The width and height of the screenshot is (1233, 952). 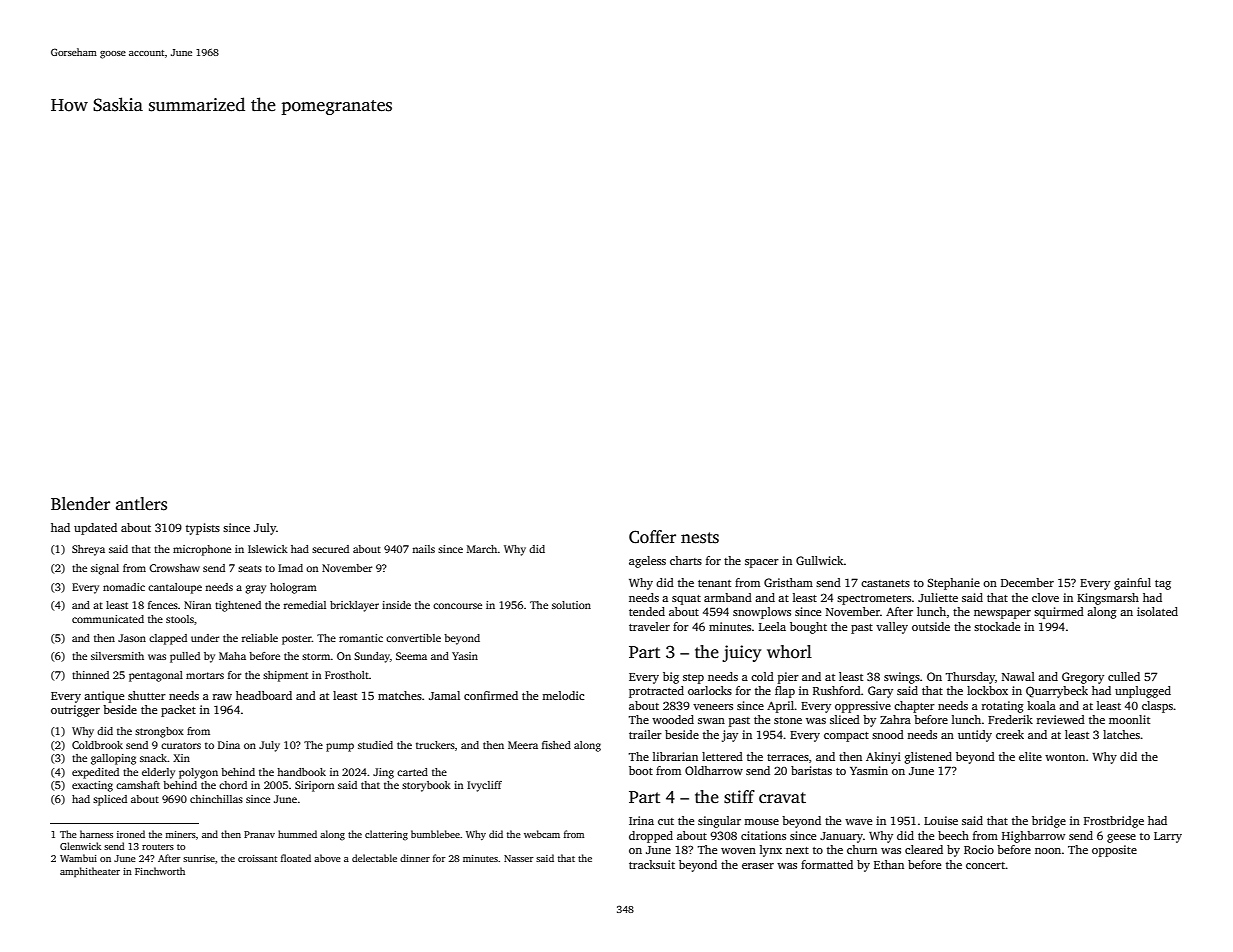 I want to click on antlers, so click(x=141, y=504).
